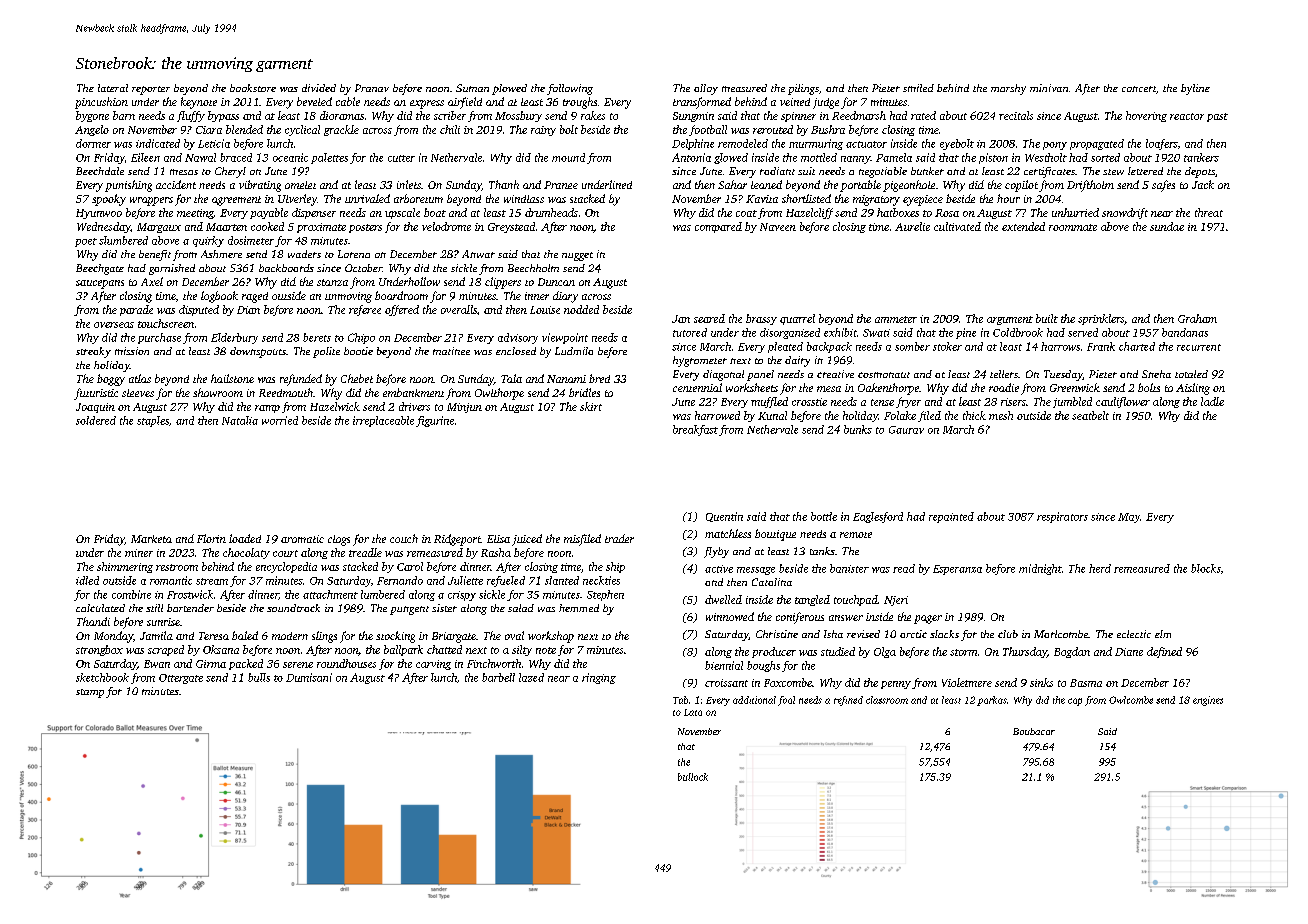  What do you see at coordinates (1206, 568) in the screenshot?
I see `blocks` at bounding box center [1206, 568].
